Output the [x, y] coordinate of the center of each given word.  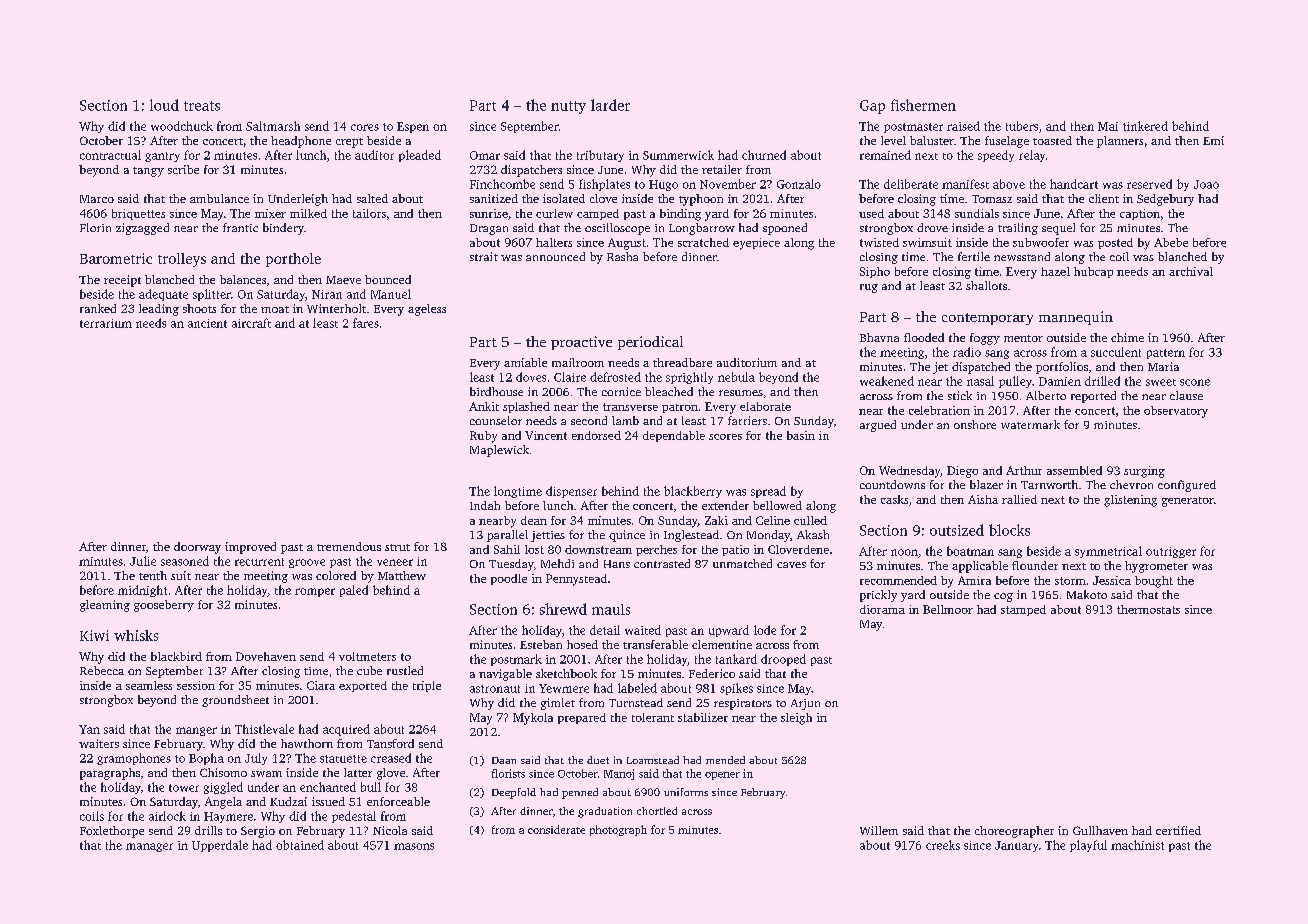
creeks [943, 845]
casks [894, 499]
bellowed [777, 505]
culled [810, 520]
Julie [143, 561]
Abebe [1171, 242]
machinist [1137, 845]
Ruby [483, 437]
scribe [183, 169]
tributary [600, 156]
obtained [300, 845]
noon [904, 552]
